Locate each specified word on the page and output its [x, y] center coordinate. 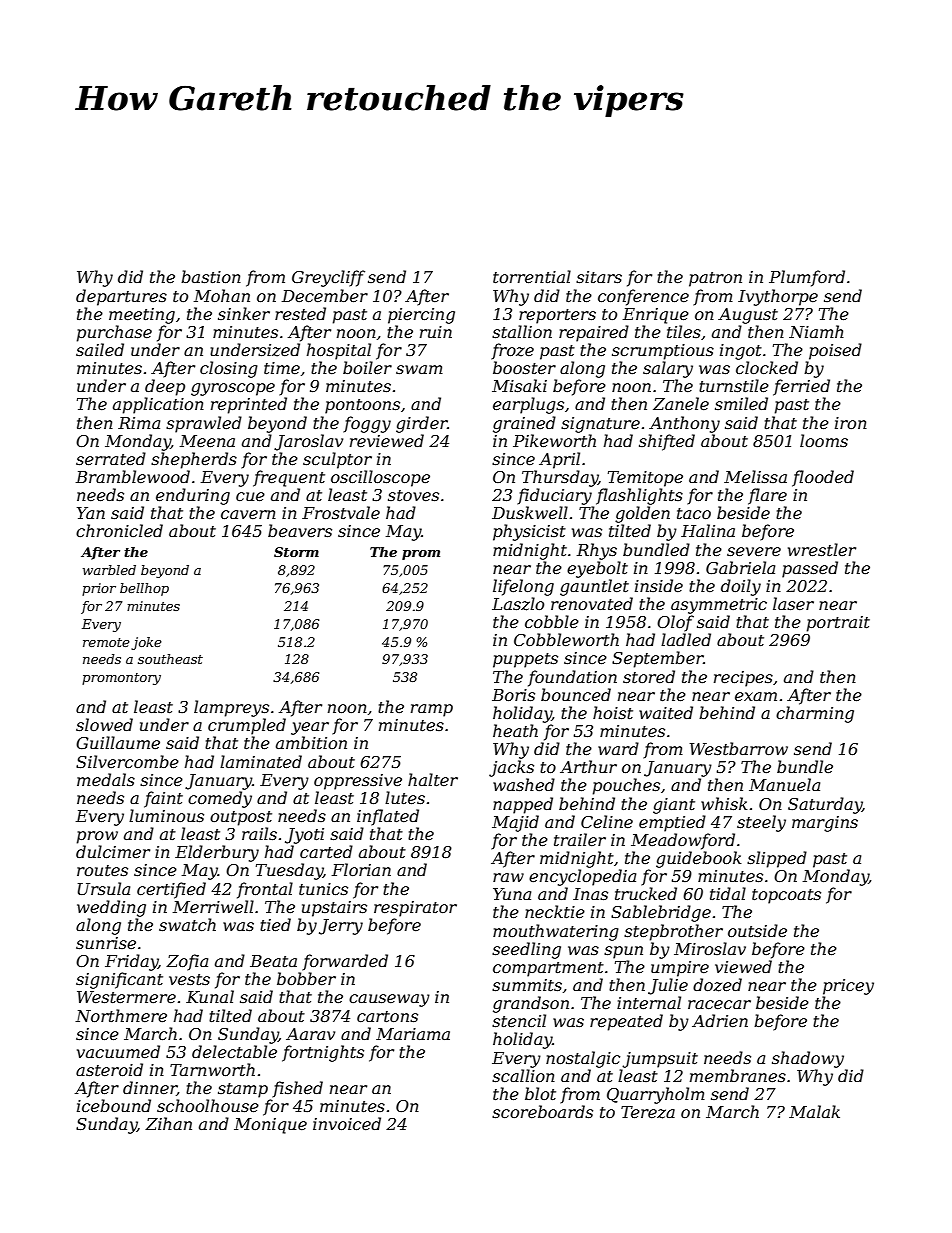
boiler [367, 367]
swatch [187, 924]
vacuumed [118, 1051]
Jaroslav [308, 442]
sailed [100, 349]
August [748, 316]
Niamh [816, 331]
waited [666, 712]
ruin [436, 332]
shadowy [808, 1059]
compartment [548, 969]
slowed [104, 724]
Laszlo [518, 604]
